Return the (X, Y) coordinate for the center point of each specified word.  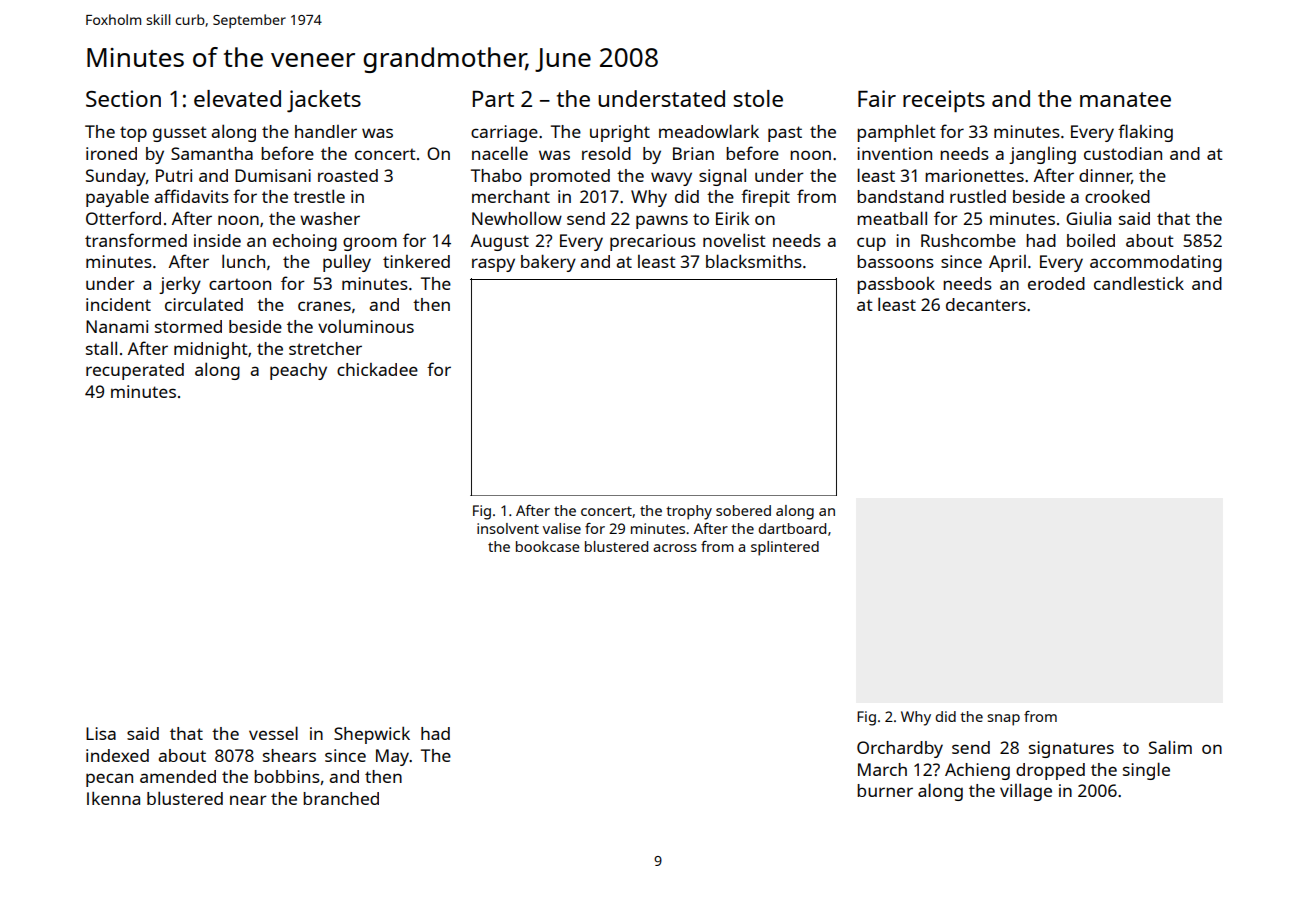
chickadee (377, 369)
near (248, 800)
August (500, 242)
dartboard (792, 528)
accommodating (1156, 263)
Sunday (116, 177)
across (675, 548)
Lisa (101, 733)
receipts (944, 101)
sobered (743, 510)
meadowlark (709, 131)
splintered (785, 548)
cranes (324, 306)
